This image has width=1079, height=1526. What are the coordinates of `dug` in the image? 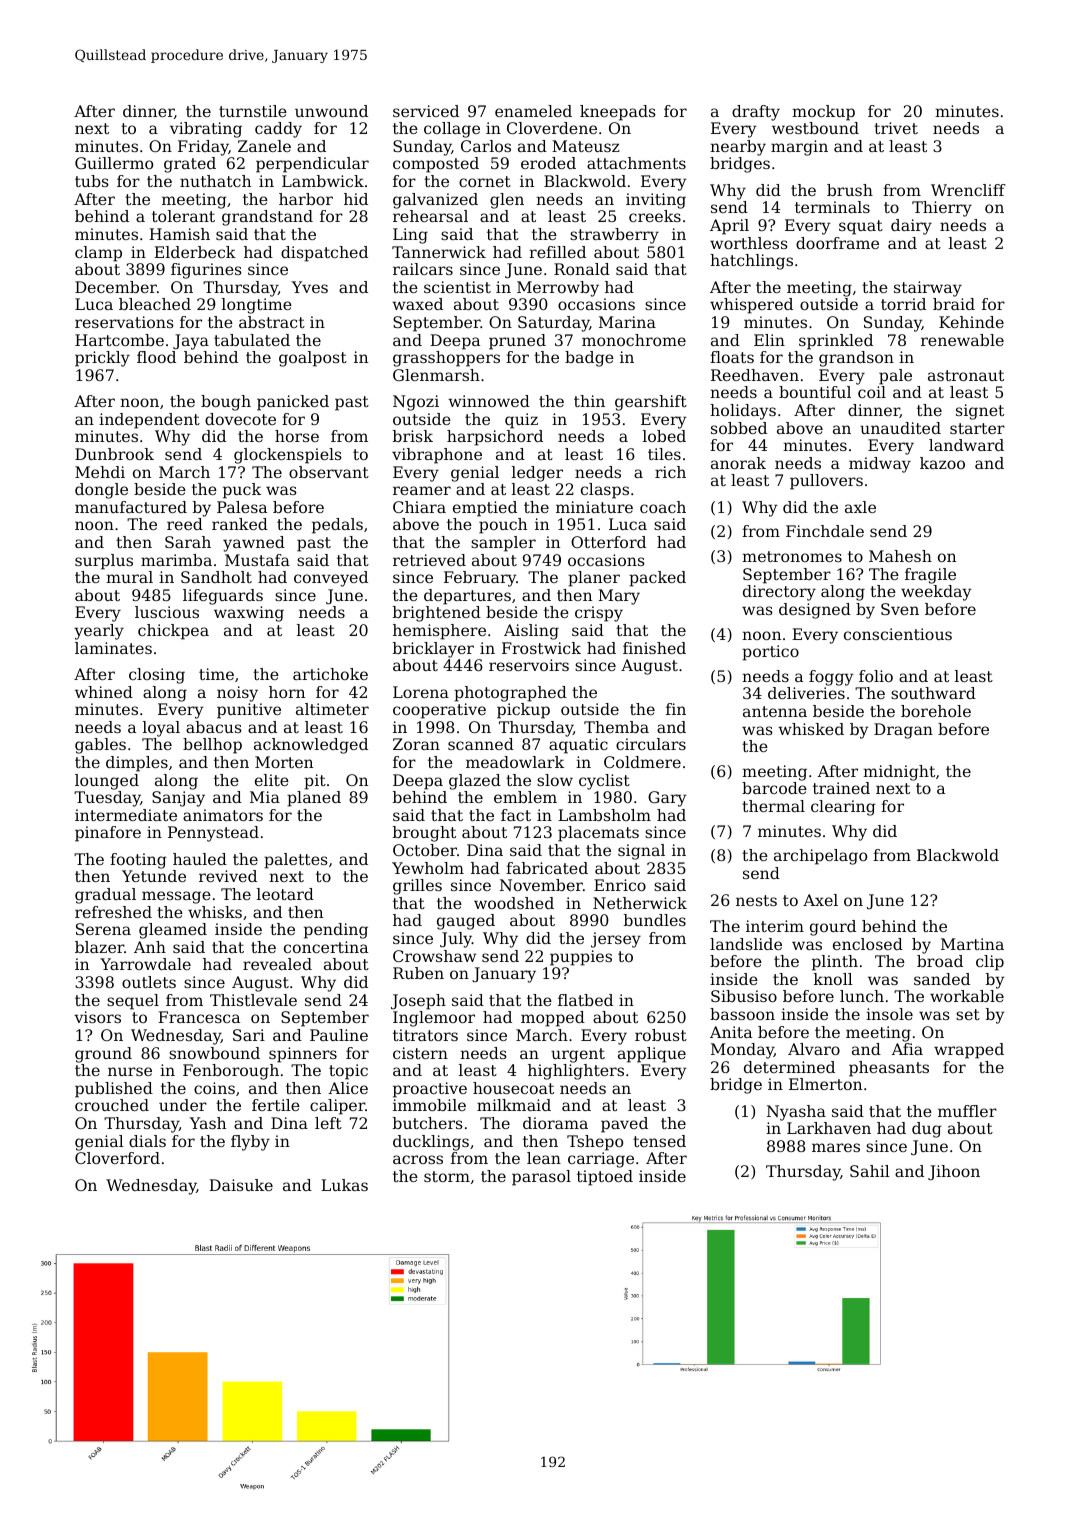 It's located at (927, 1130).
